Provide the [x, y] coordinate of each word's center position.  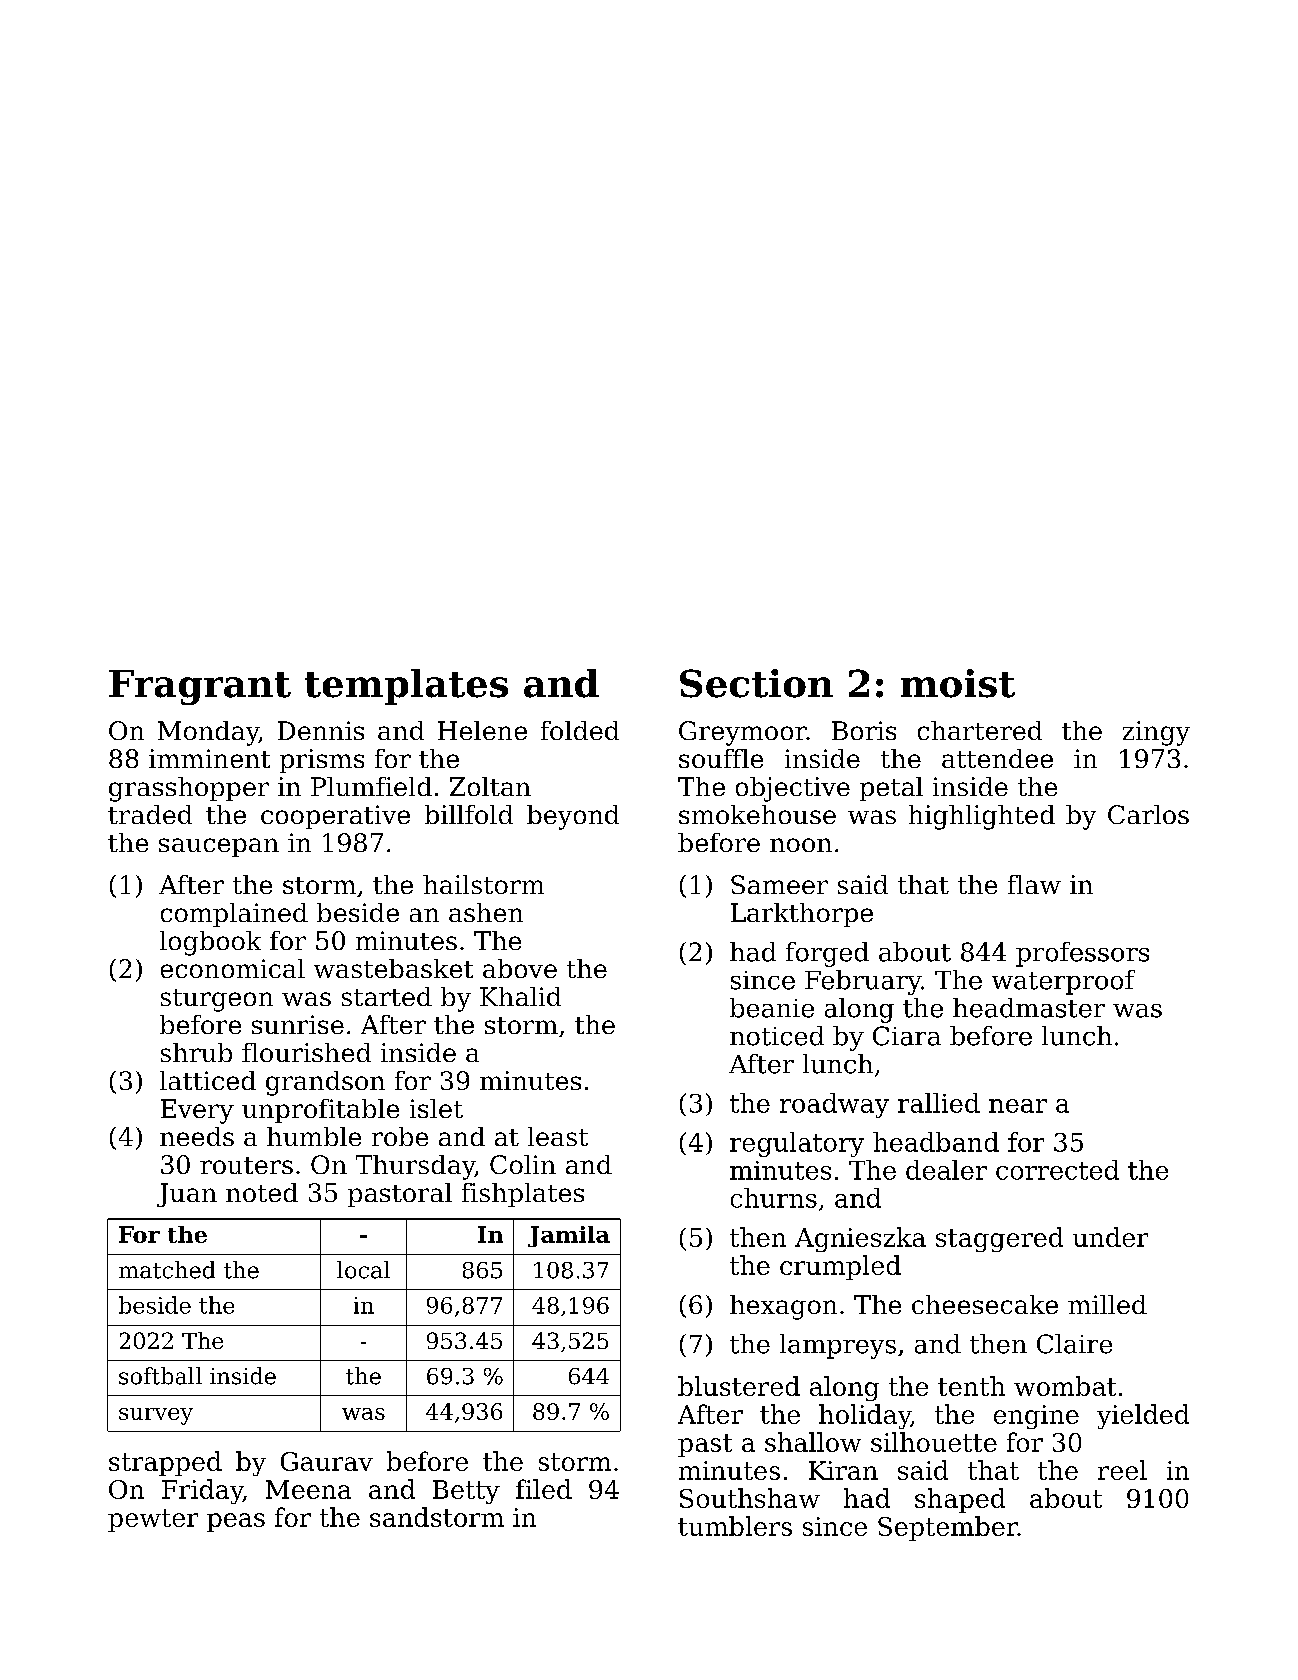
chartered [980, 730]
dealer [946, 1170]
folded [580, 730]
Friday [202, 1491]
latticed [208, 1080]
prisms [322, 761]
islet [436, 1108]
